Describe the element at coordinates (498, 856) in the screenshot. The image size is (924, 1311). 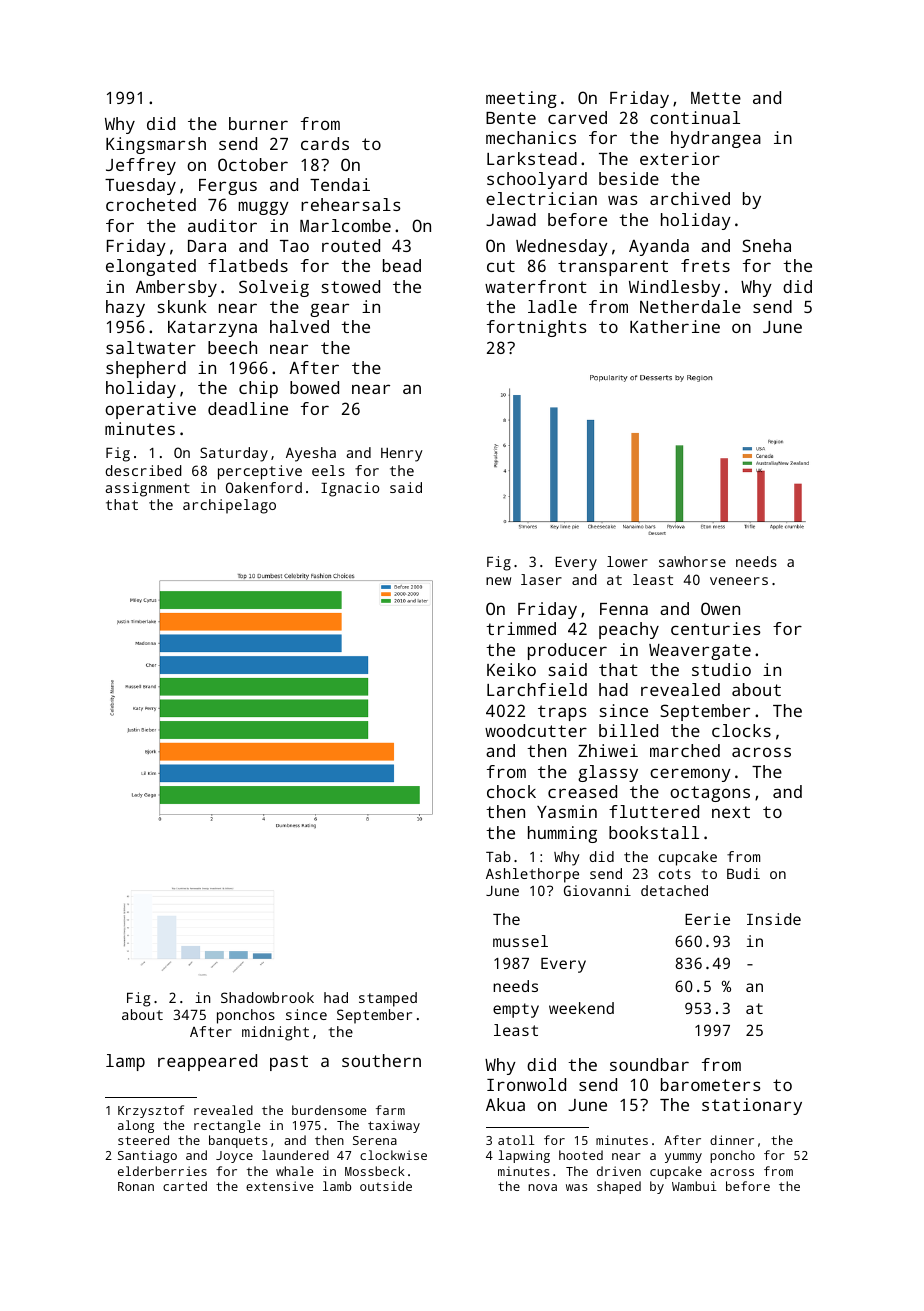
I see `Tab` at that location.
